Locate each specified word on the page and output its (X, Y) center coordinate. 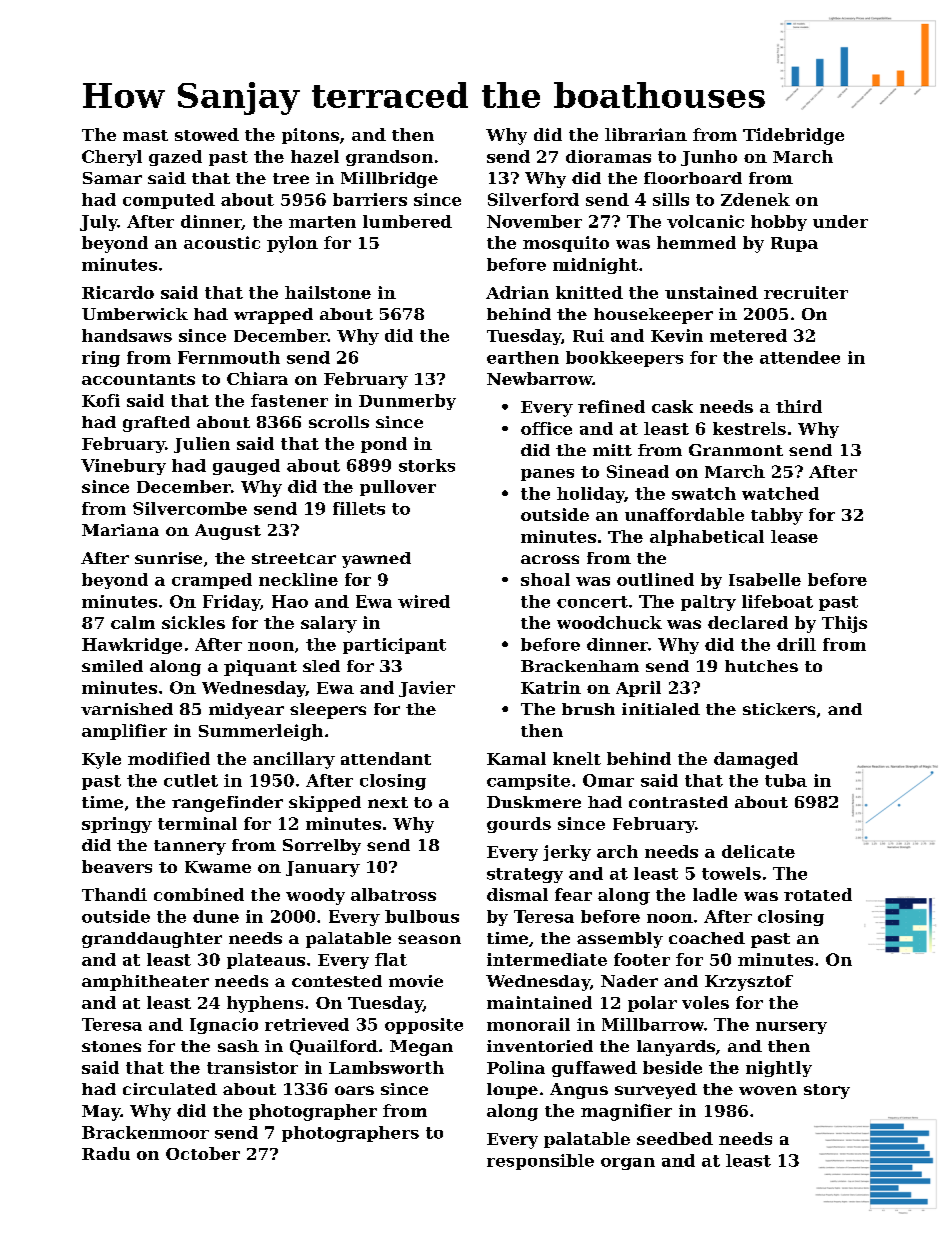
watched (780, 493)
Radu (106, 1153)
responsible (540, 1162)
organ (628, 1164)
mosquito (566, 244)
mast (145, 135)
